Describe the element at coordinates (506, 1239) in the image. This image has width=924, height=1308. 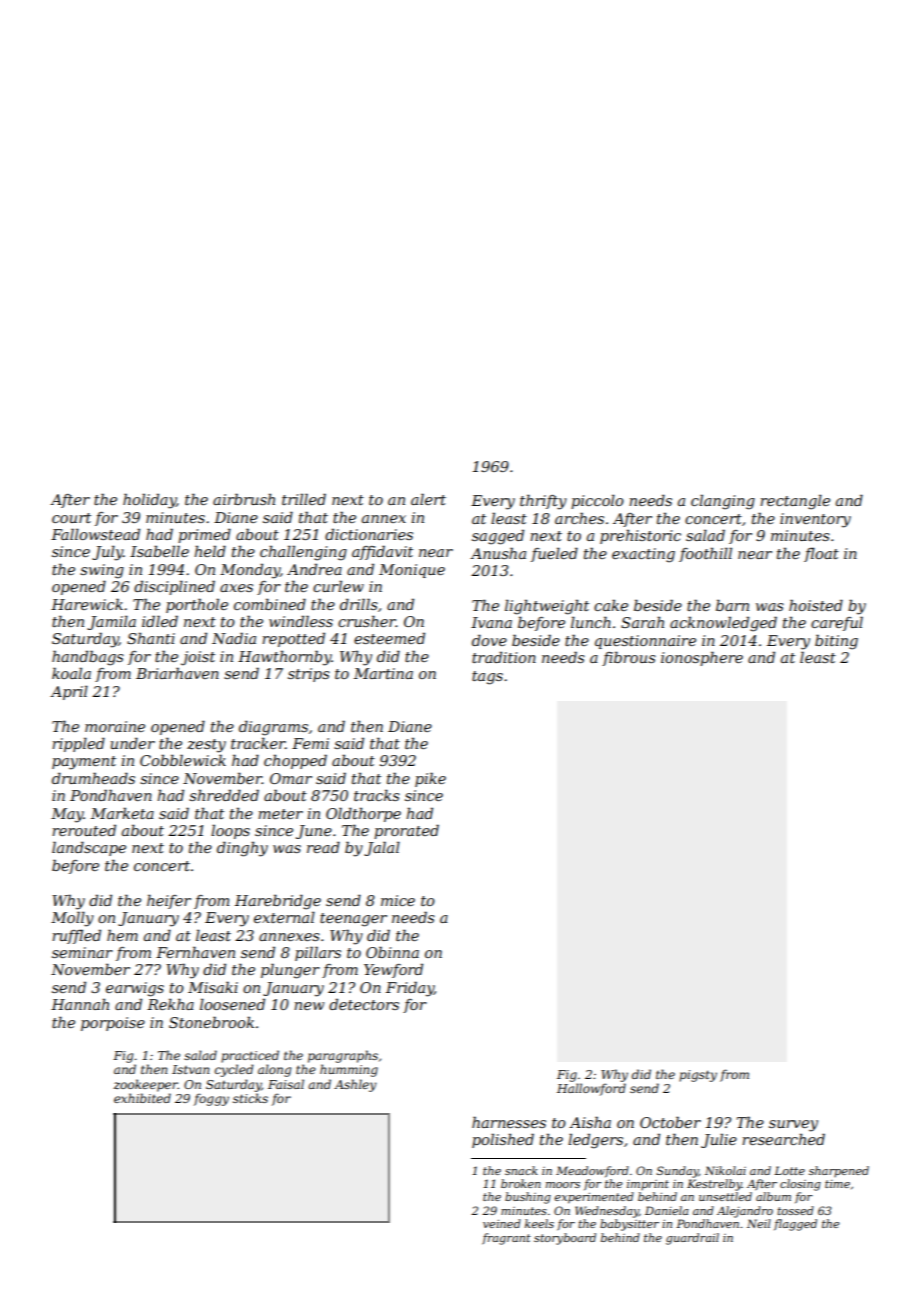
I see `fragrant` at that location.
